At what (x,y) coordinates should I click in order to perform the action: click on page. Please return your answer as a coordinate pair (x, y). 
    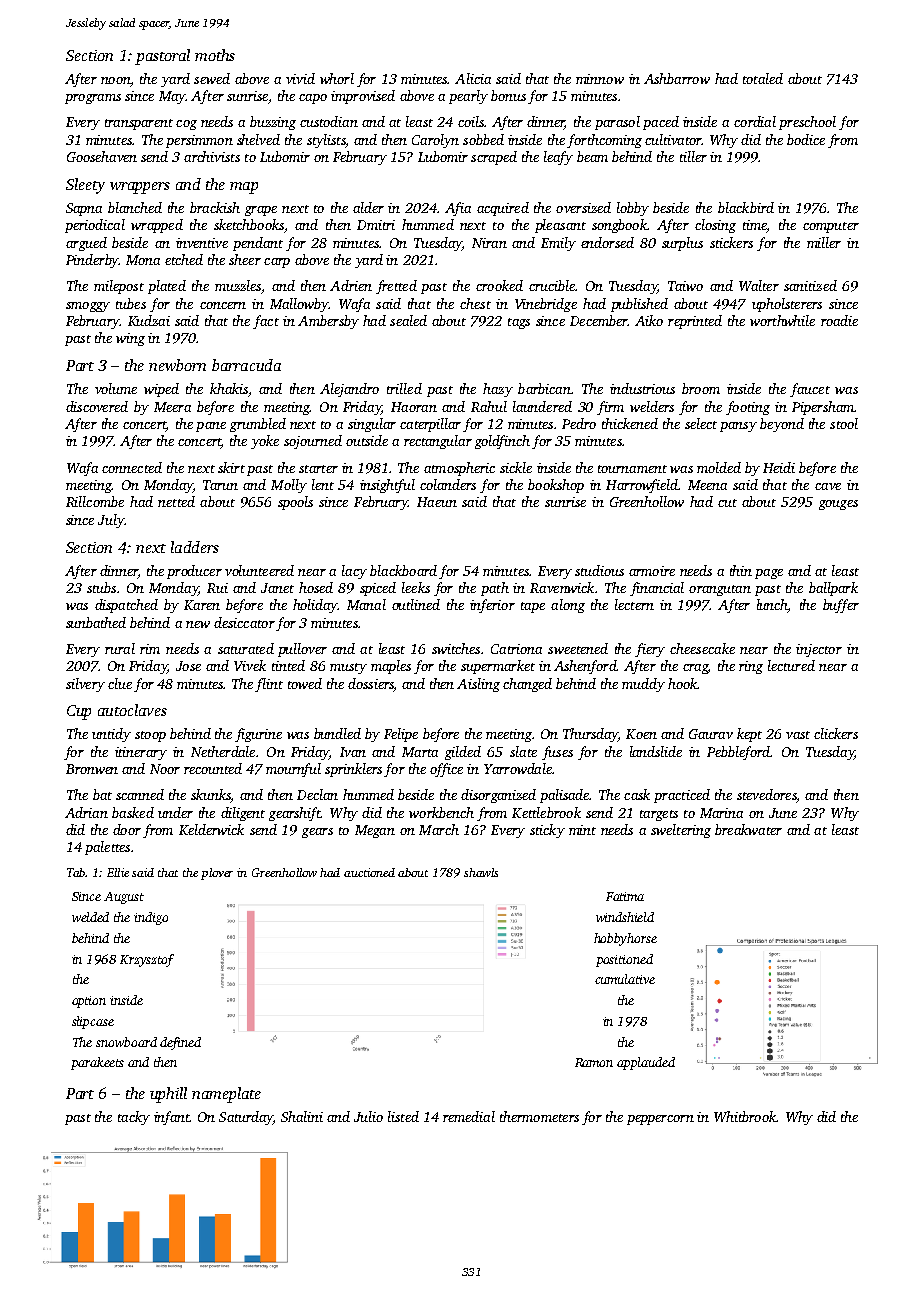
    Looking at the image, I should click on (769, 574).
